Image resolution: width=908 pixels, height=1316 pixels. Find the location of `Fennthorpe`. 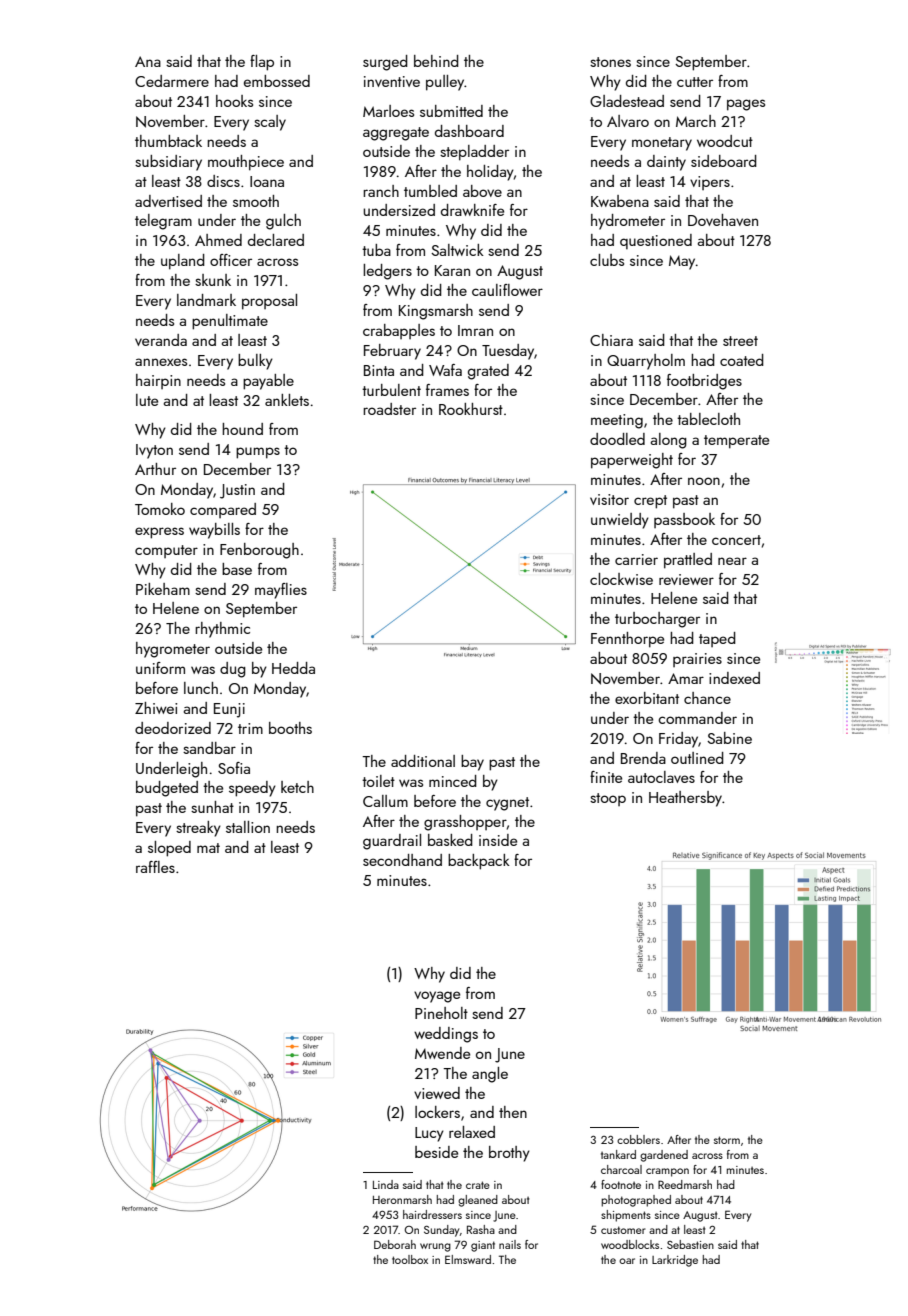

Fennthorpe is located at coordinates (627, 640).
